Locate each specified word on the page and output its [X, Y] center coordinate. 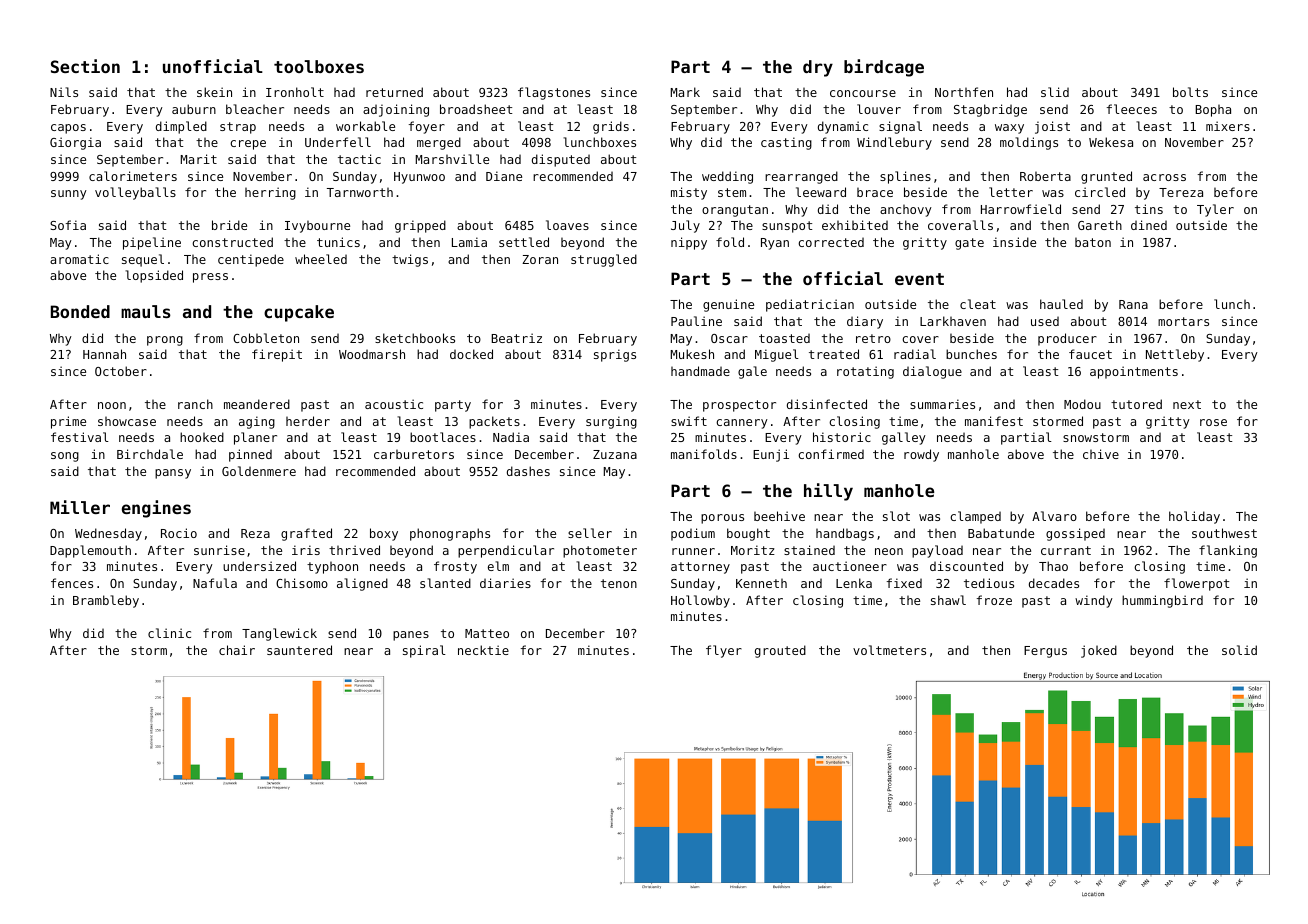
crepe [248, 145]
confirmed [831, 454]
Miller [80, 507]
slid [1055, 92]
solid [1239, 650]
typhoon [332, 568]
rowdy [921, 455]
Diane [504, 176]
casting [786, 143]
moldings [1029, 143]
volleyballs [135, 193]
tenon [619, 583]
